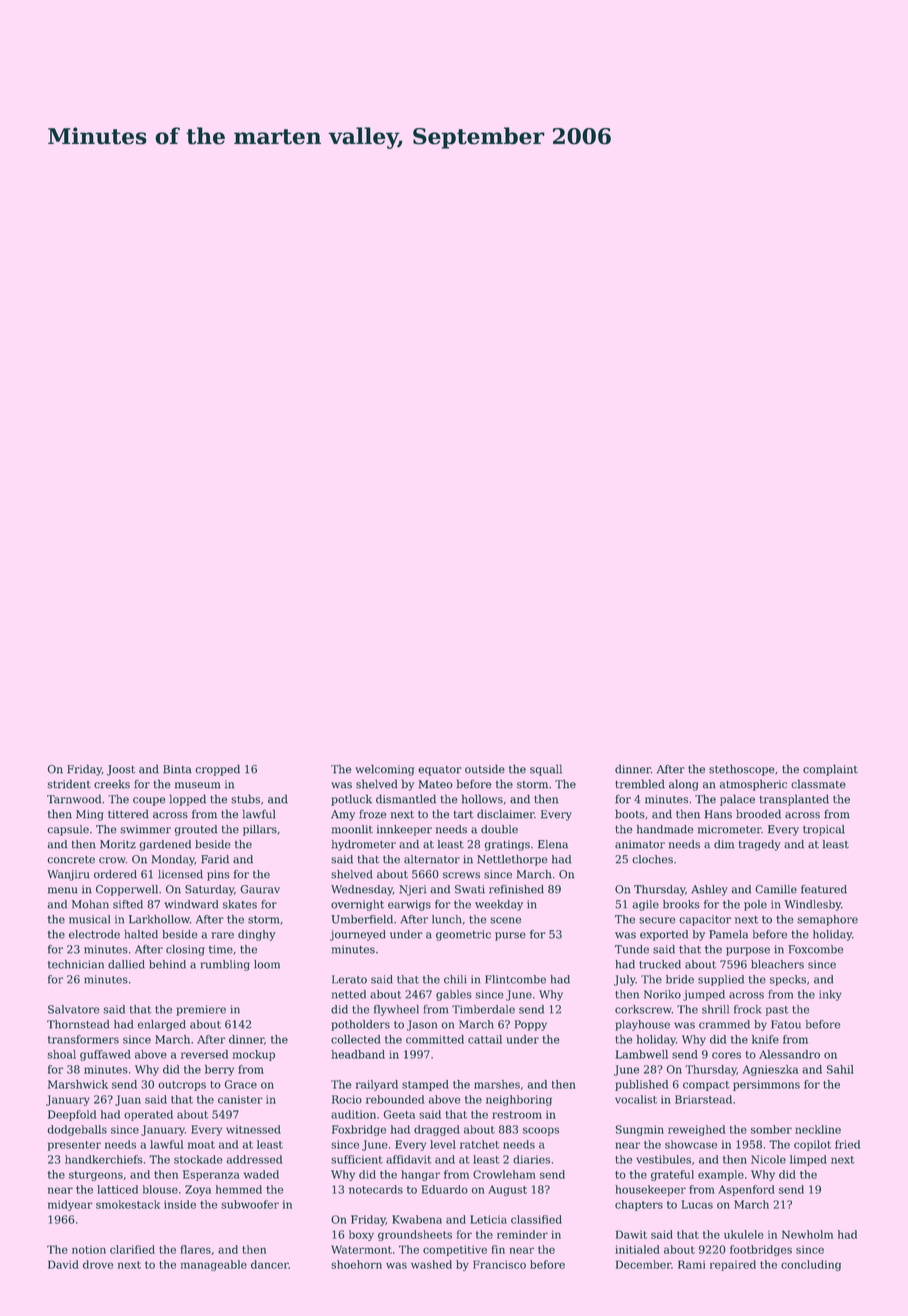  What do you see at coordinates (422, 1025) in the page?
I see `Jason` at bounding box center [422, 1025].
